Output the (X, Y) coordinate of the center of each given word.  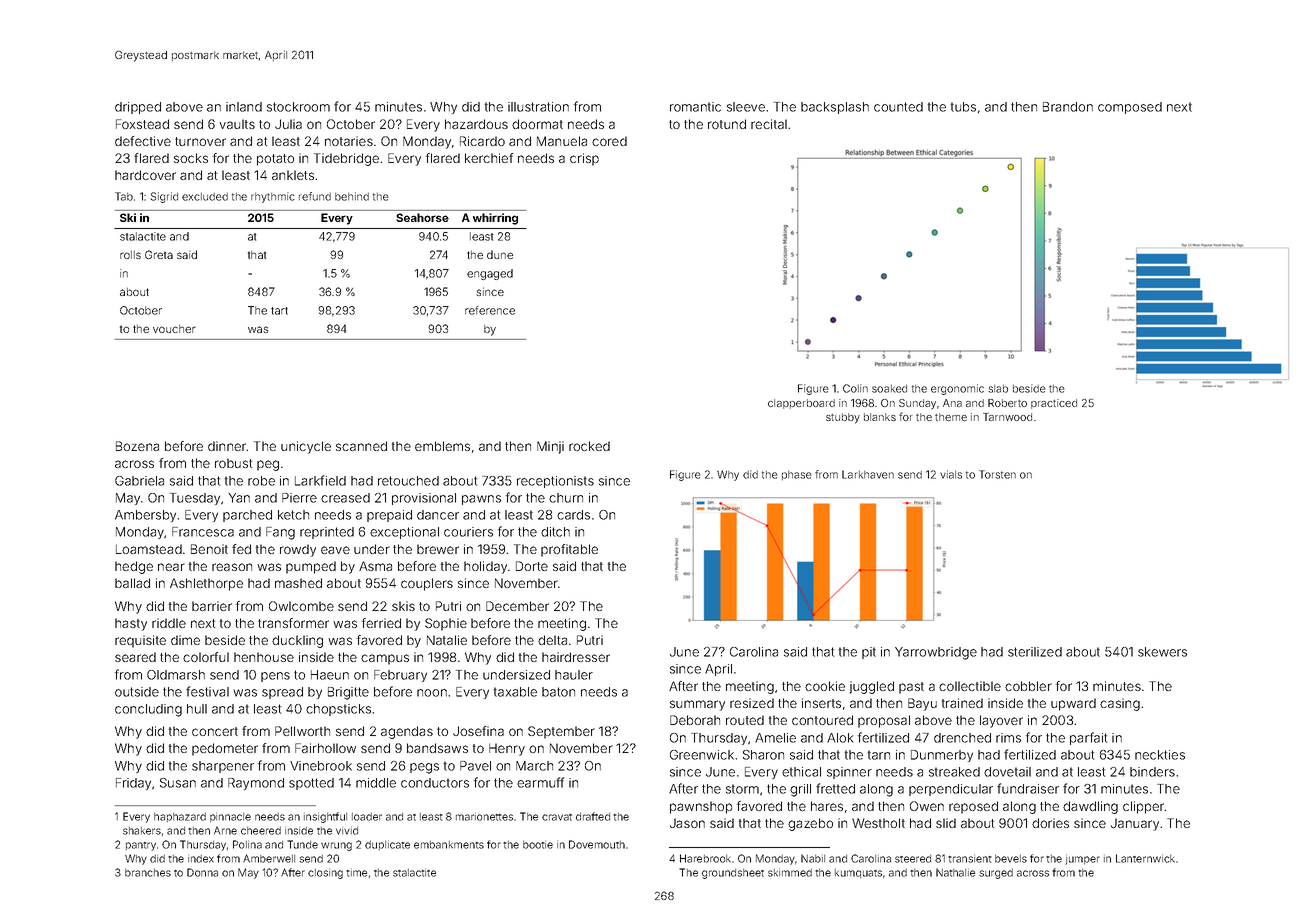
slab (998, 389)
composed (1130, 108)
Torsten (997, 474)
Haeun (330, 675)
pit (869, 653)
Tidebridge (346, 159)
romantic (695, 107)
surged (996, 874)
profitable (569, 550)
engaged (490, 274)
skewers (1162, 652)
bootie (538, 844)
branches (148, 873)
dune (500, 254)
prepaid (389, 516)
